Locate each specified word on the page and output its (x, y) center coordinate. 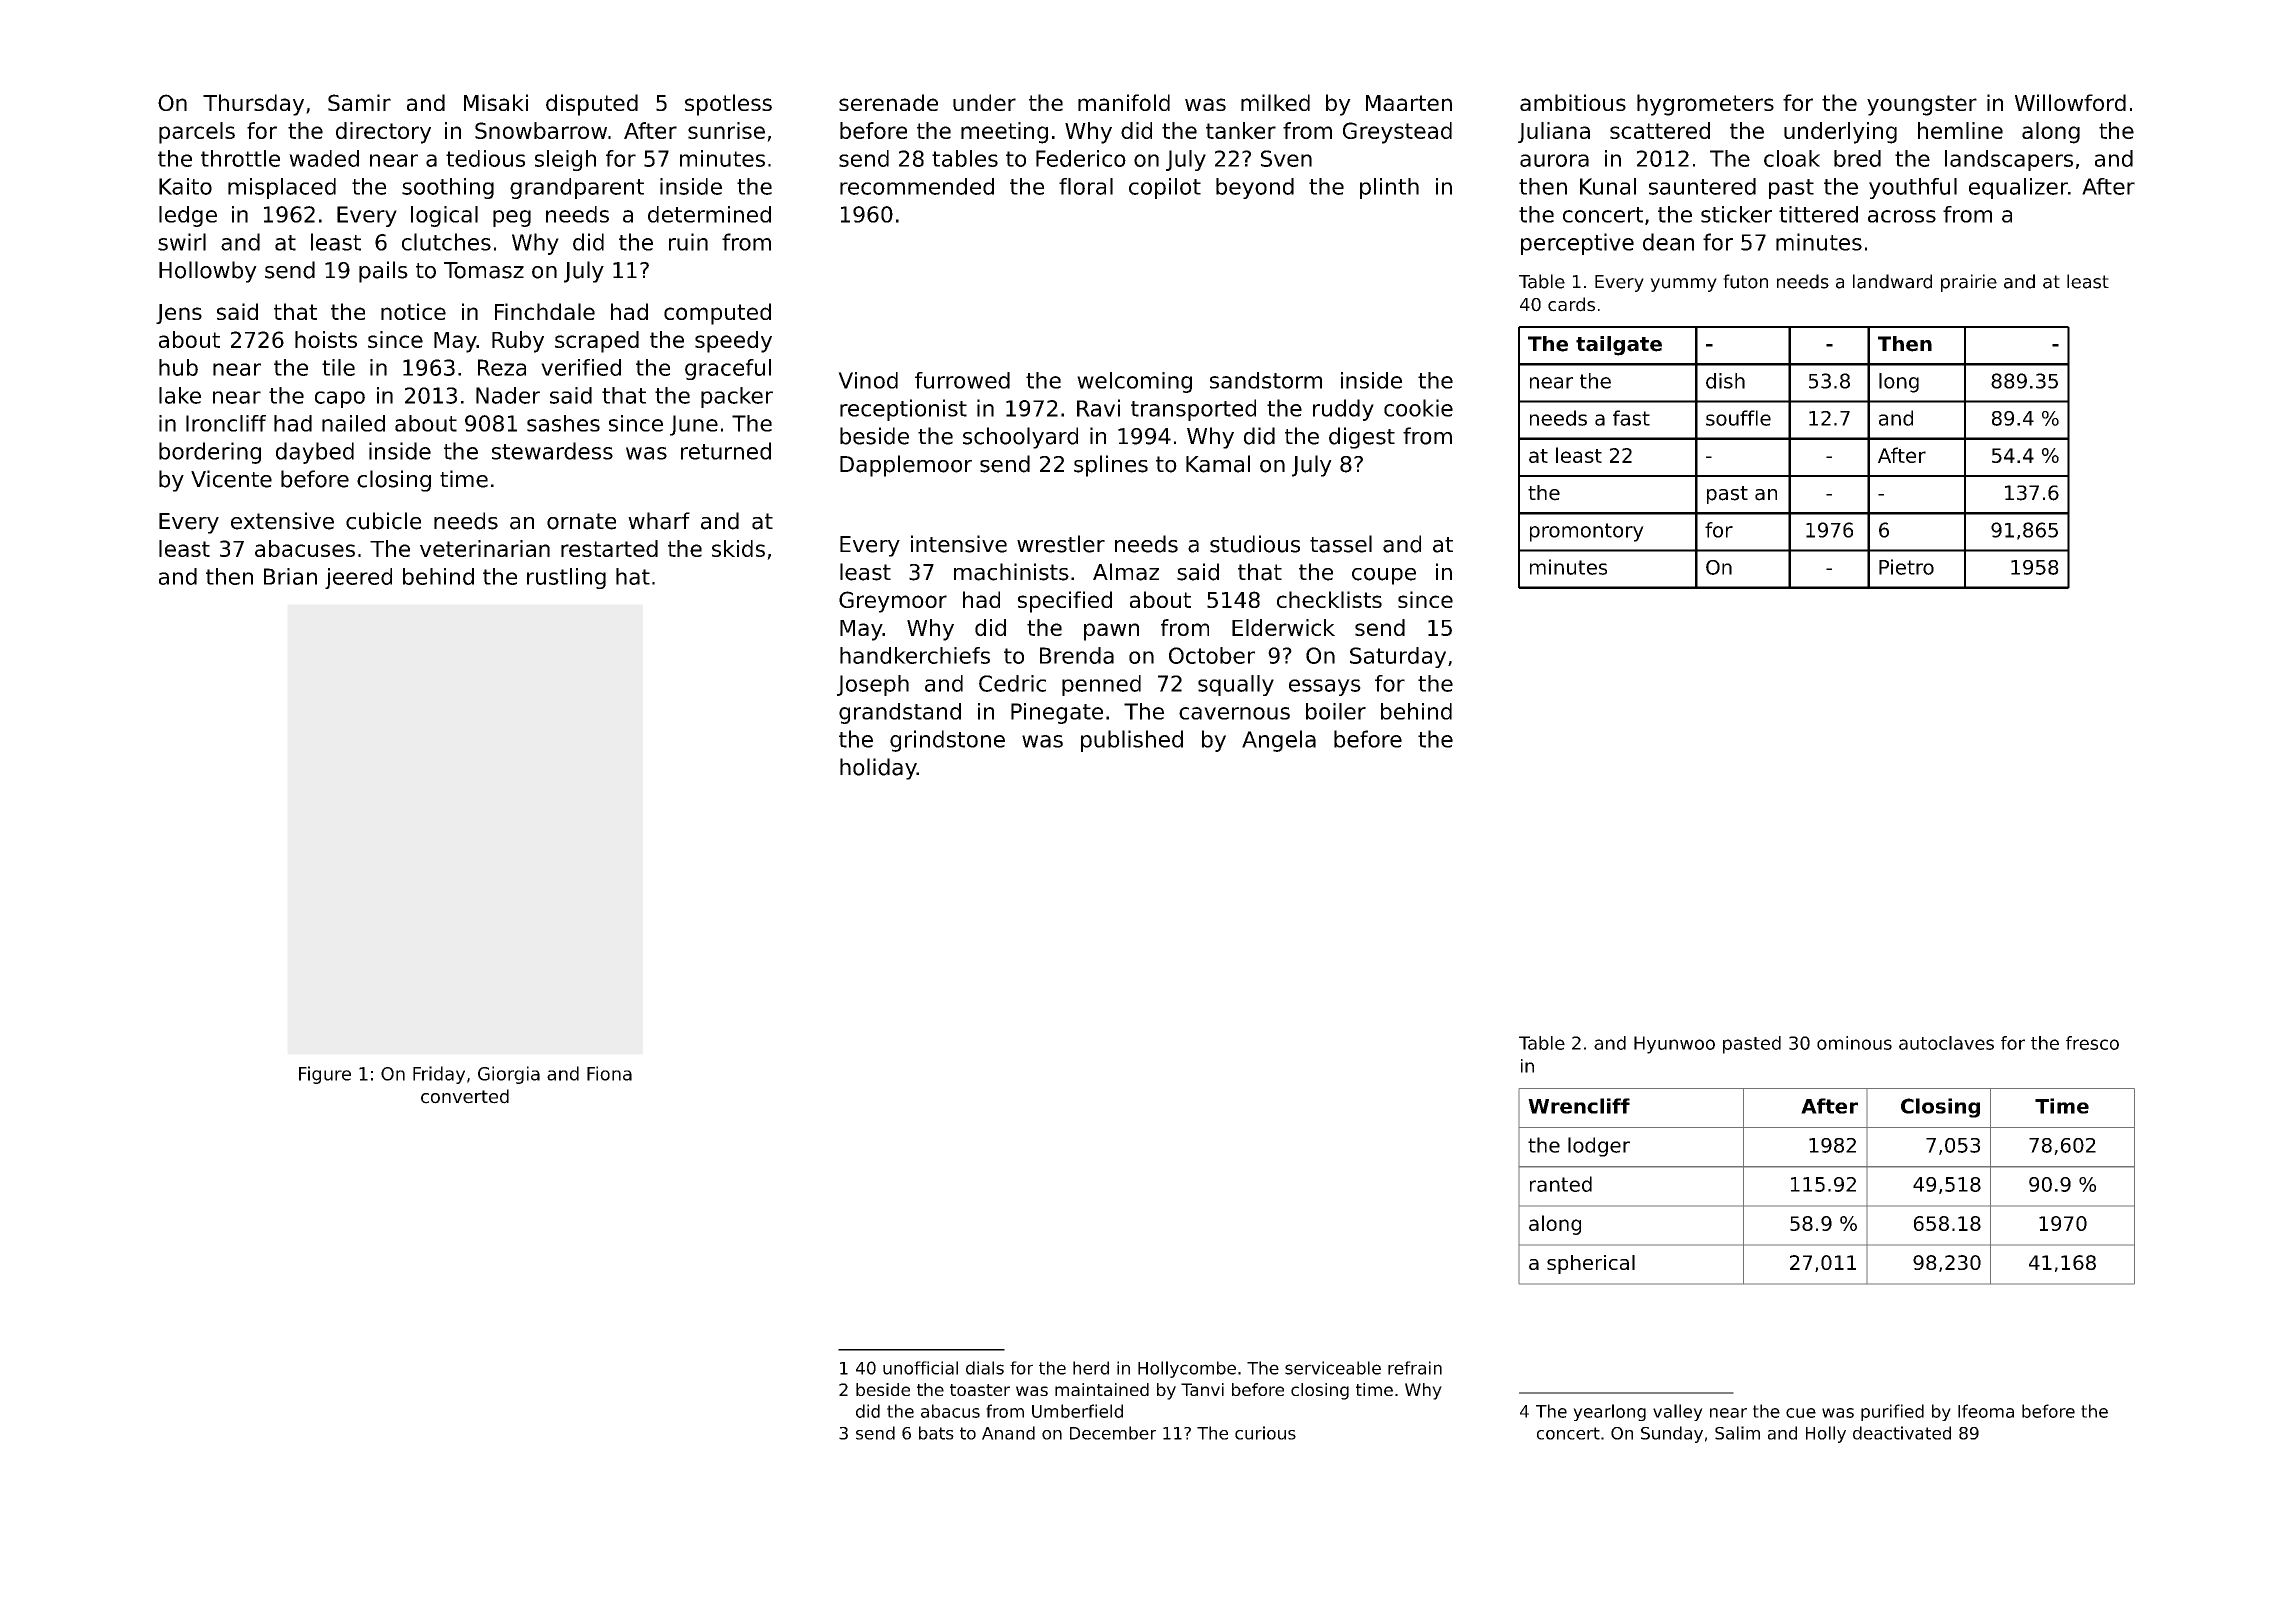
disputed (592, 105)
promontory (1587, 532)
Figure (325, 1075)
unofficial (920, 1368)
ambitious (1573, 102)
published (1132, 741)
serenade (888, 102)
